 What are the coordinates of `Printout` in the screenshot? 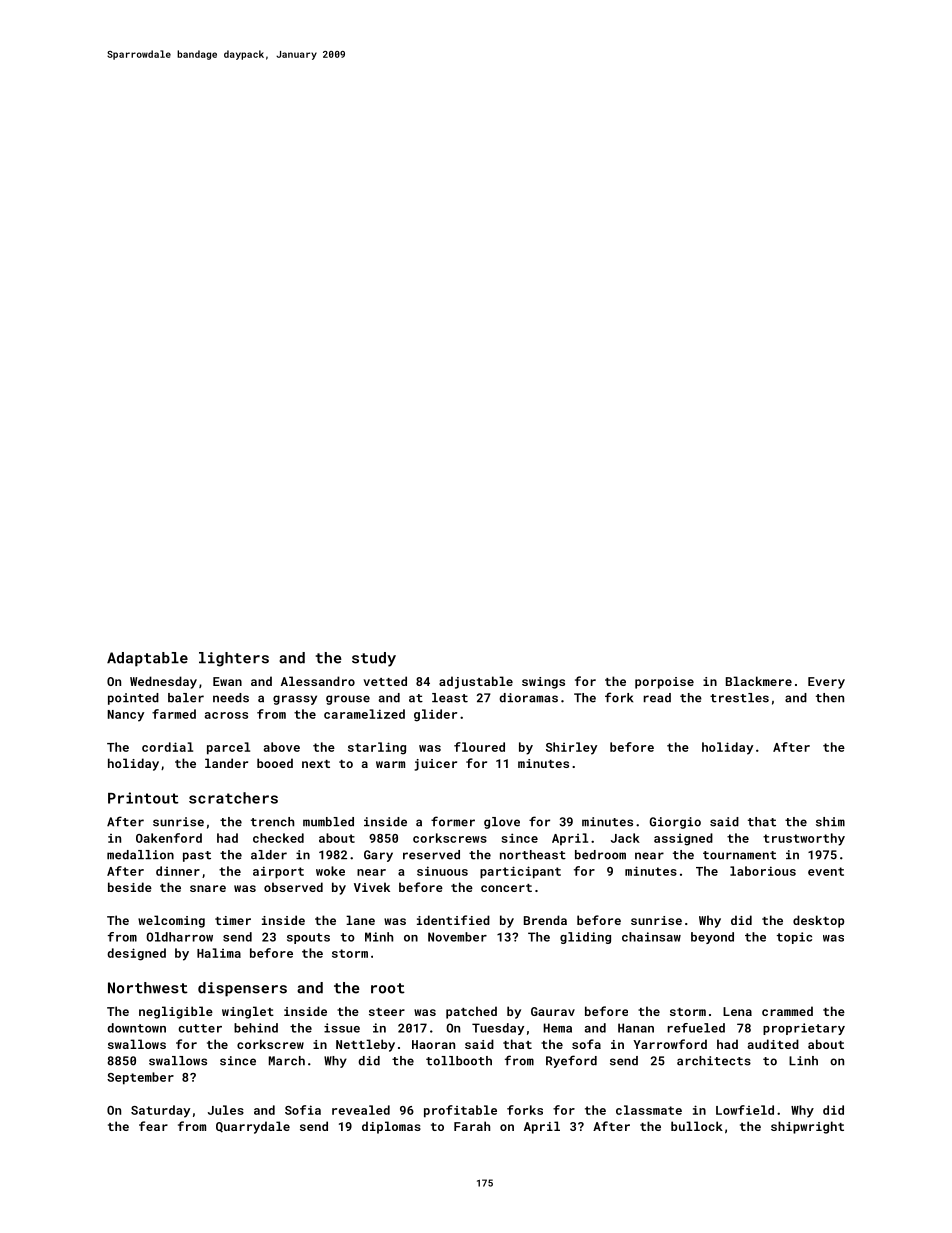 It's located at (143, 798).
